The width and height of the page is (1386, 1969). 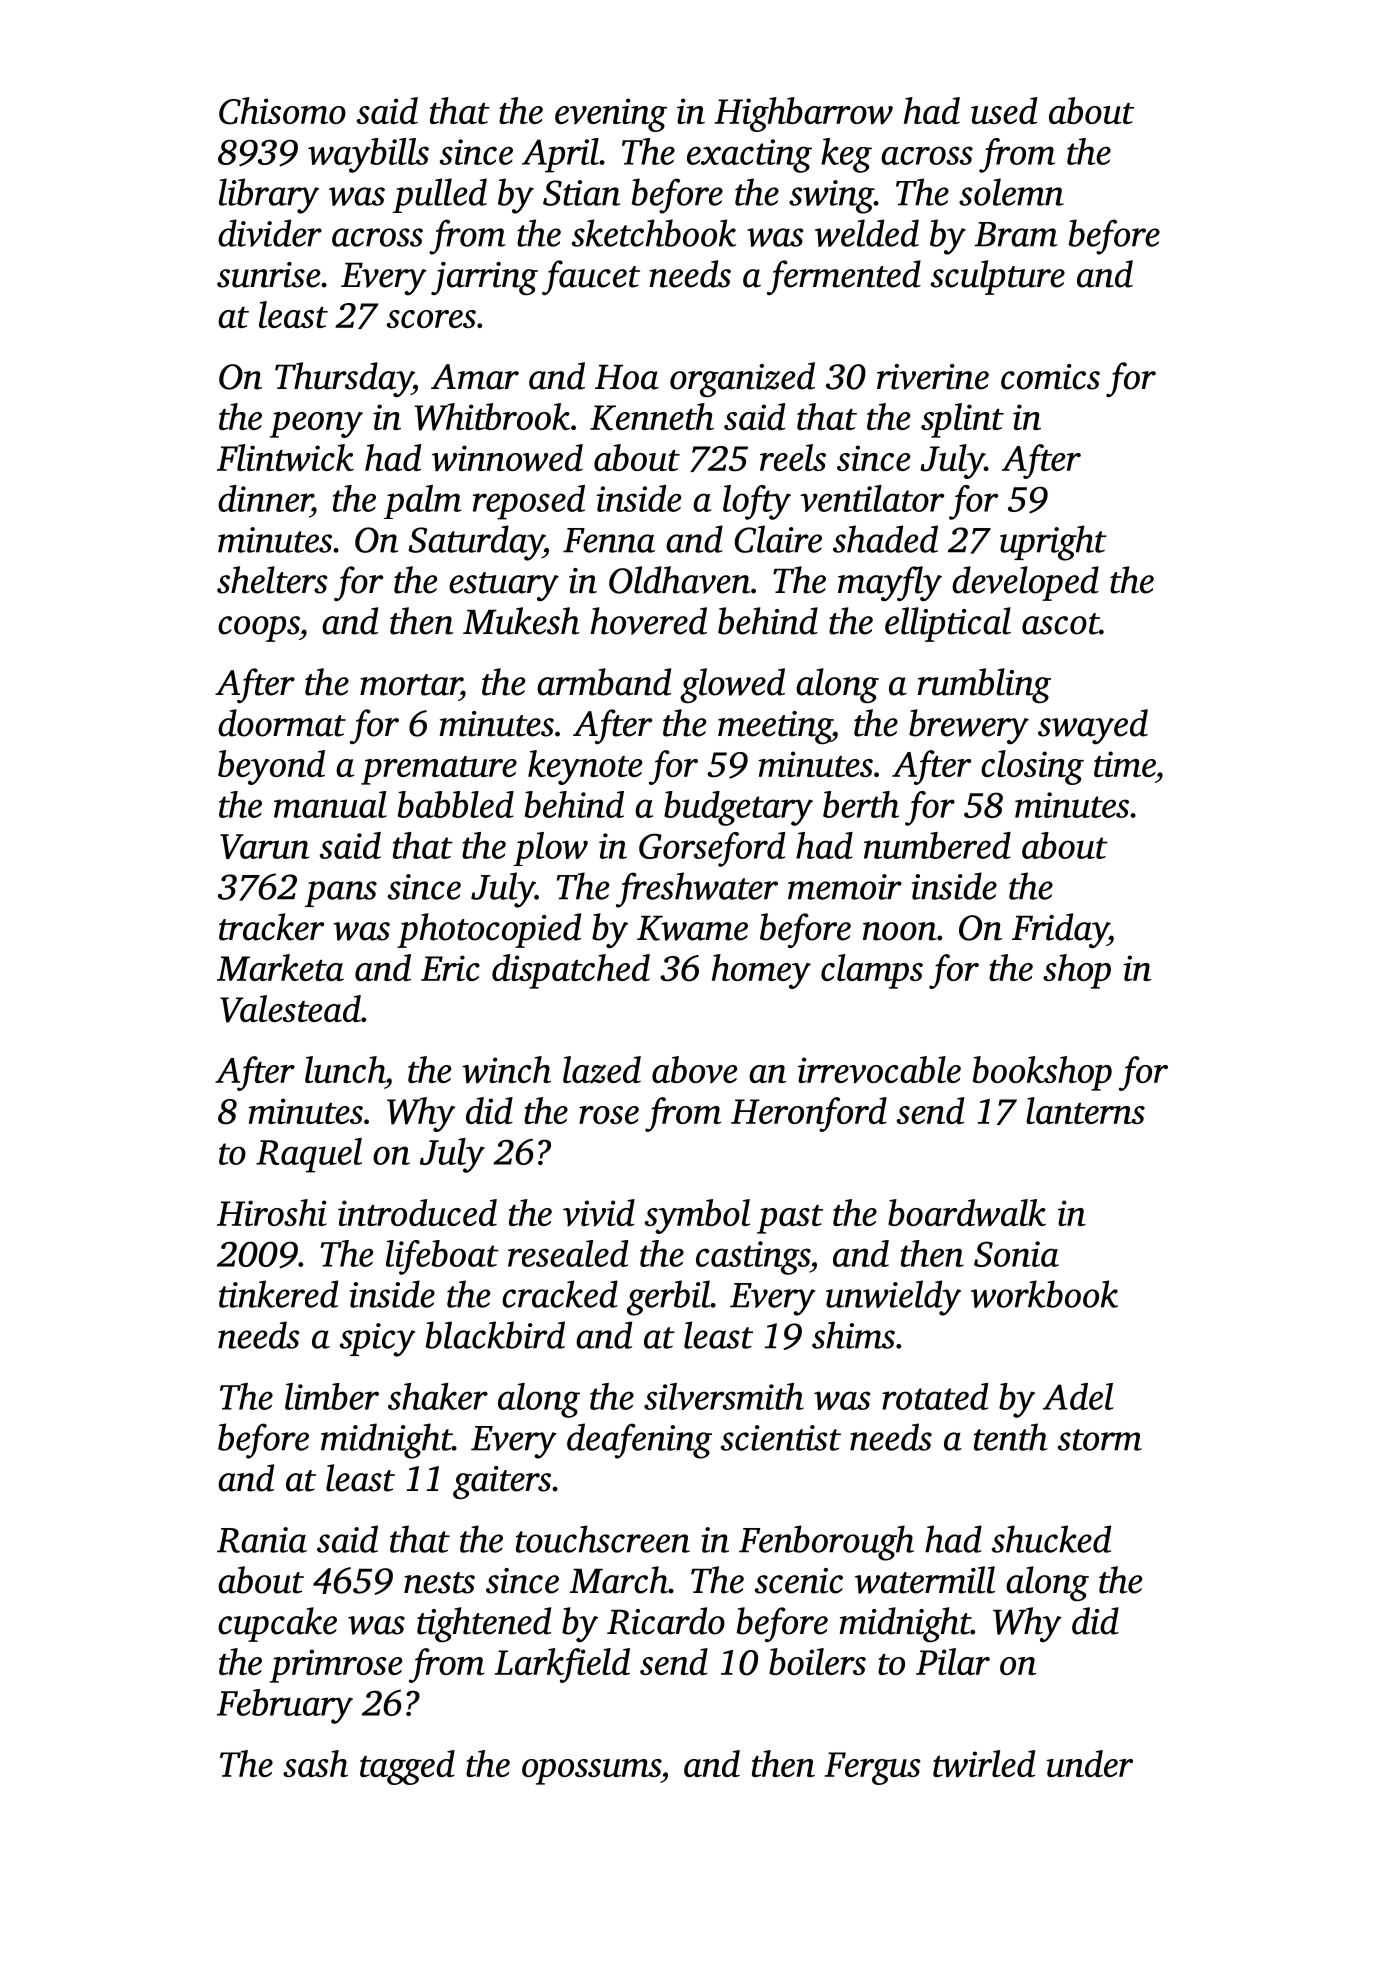 I want to click on Hiroshi, so click(x=272, y=1212).
